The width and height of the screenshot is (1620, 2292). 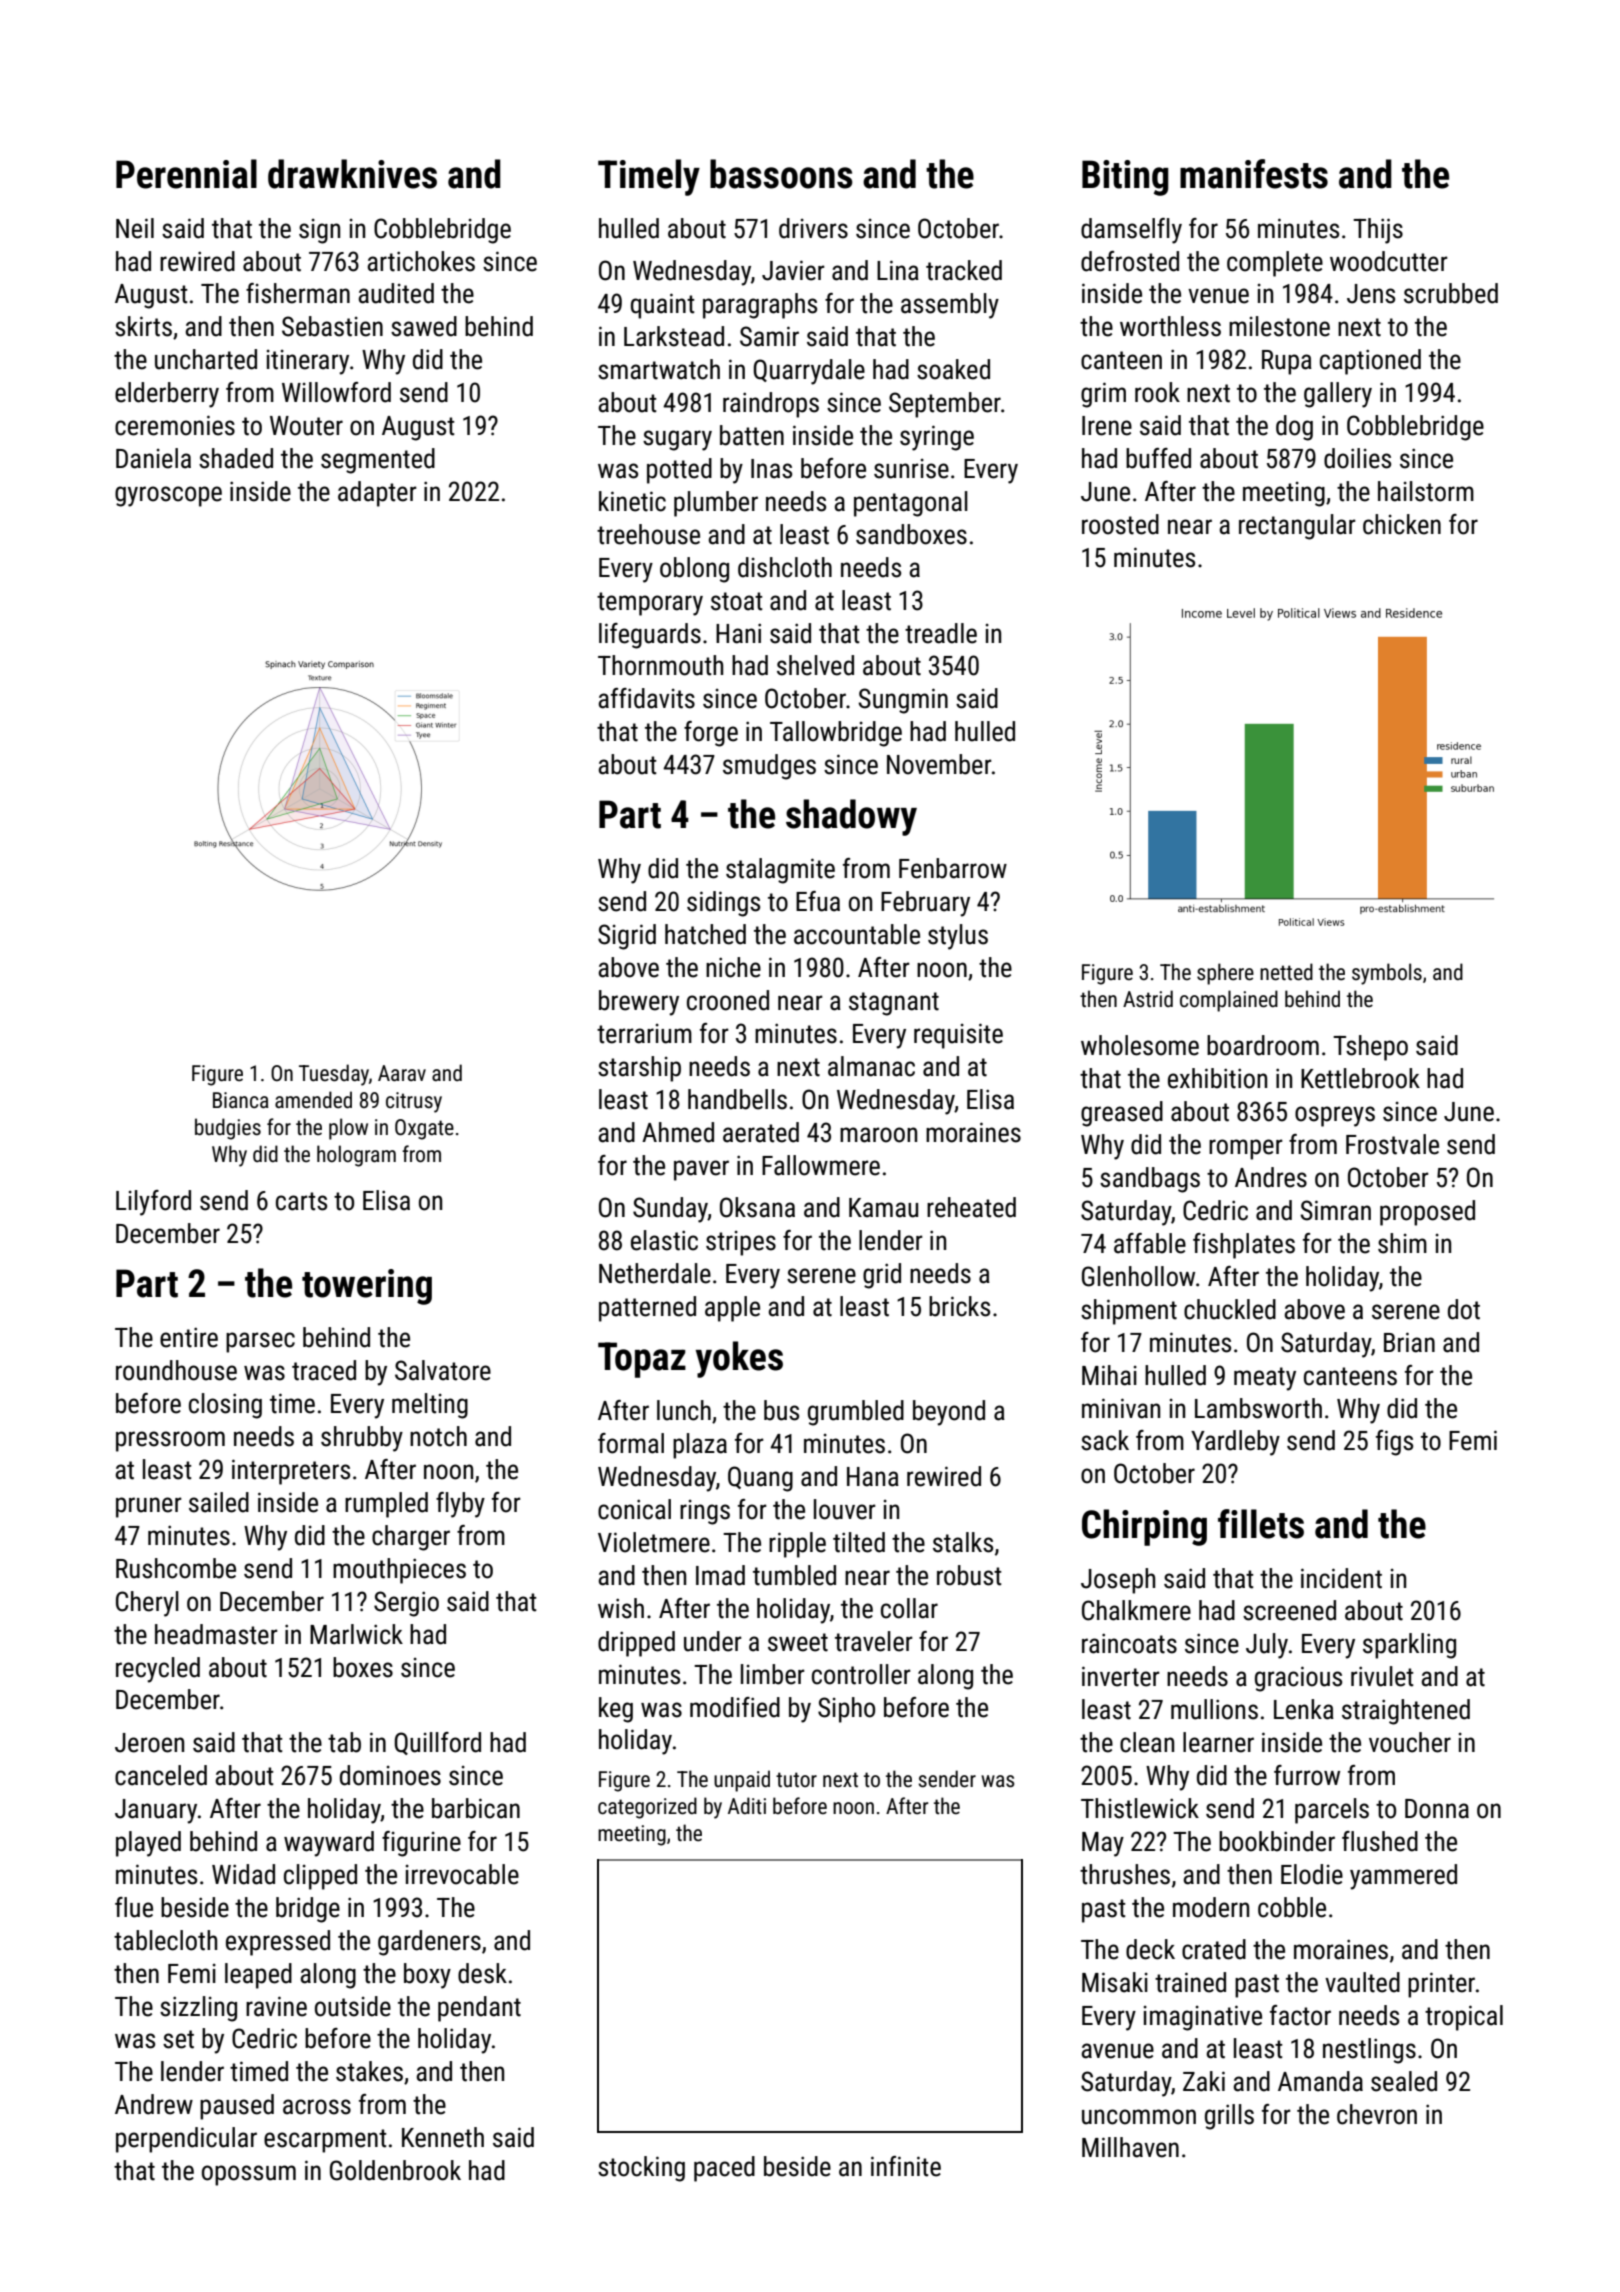 What do you see at coordinates (1230, 1309) in the screenshot?
I see `chuckled` at bounding box center [1230, 1309].
